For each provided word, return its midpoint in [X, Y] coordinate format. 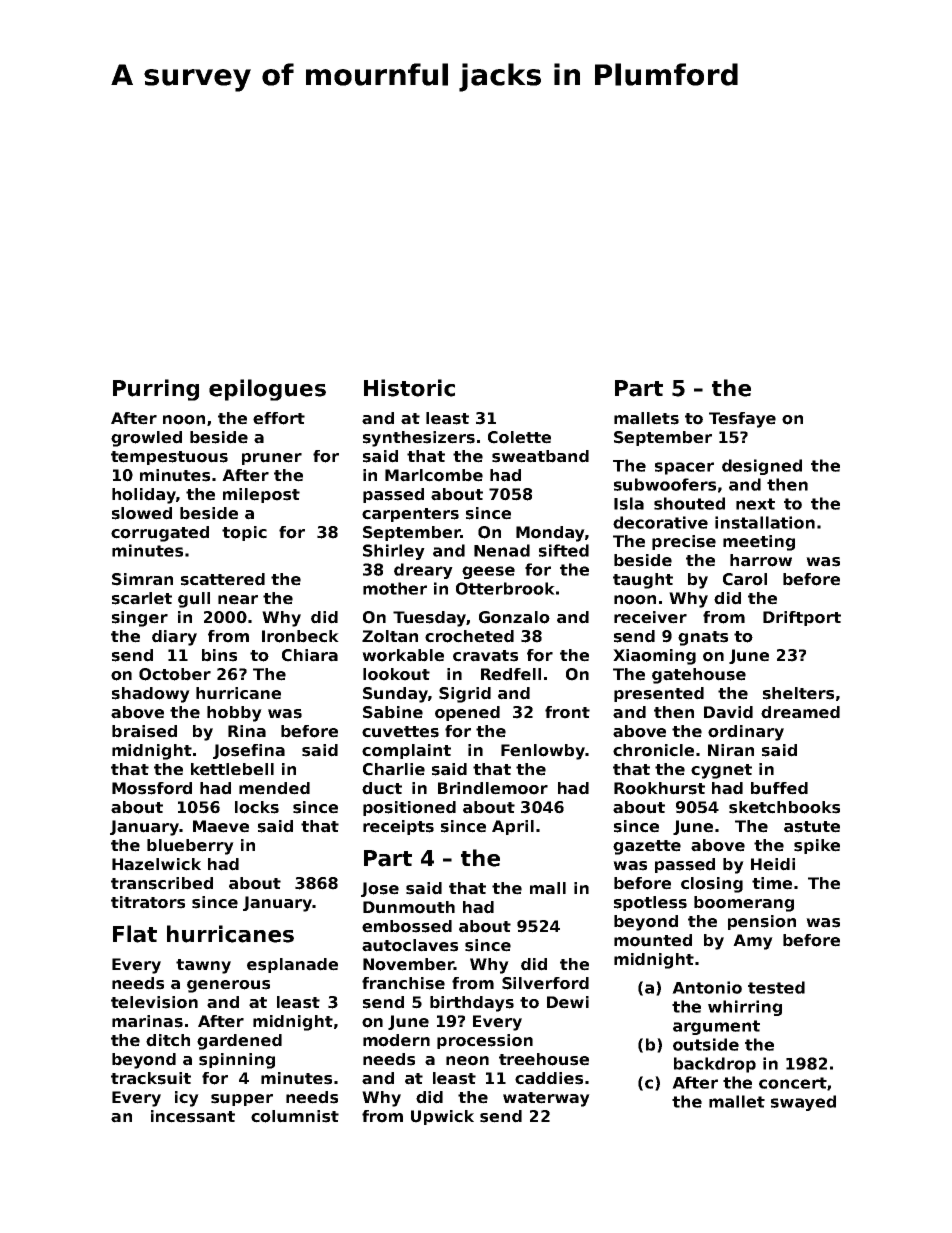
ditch [168, 1040]
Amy [753, 942]
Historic [409, 388]
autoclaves [410, 945]
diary [174, 638]
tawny [203, 966]
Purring [156, 390]
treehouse [544, 1059]
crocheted [469, 636]
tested [776, 987]
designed [762, 467]
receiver [650, 617]
